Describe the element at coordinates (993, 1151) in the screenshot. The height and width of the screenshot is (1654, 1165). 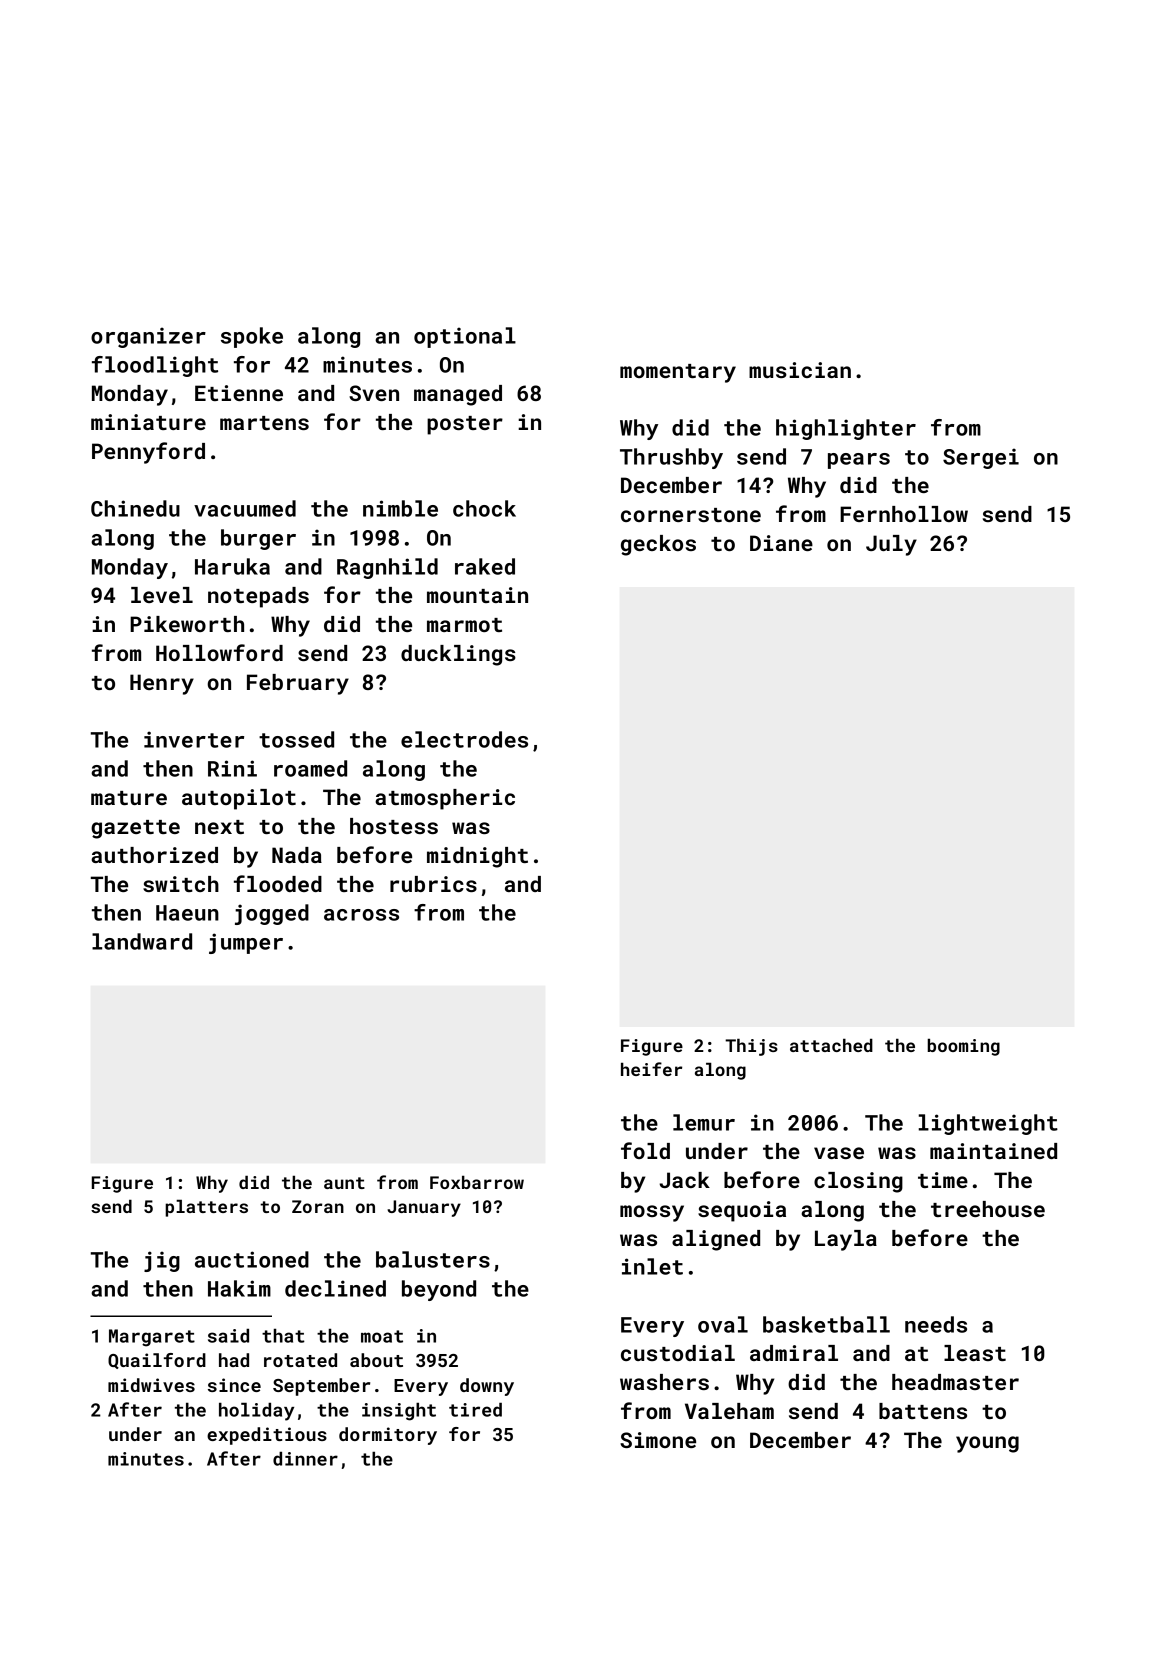
I see `maintained` at that location.
